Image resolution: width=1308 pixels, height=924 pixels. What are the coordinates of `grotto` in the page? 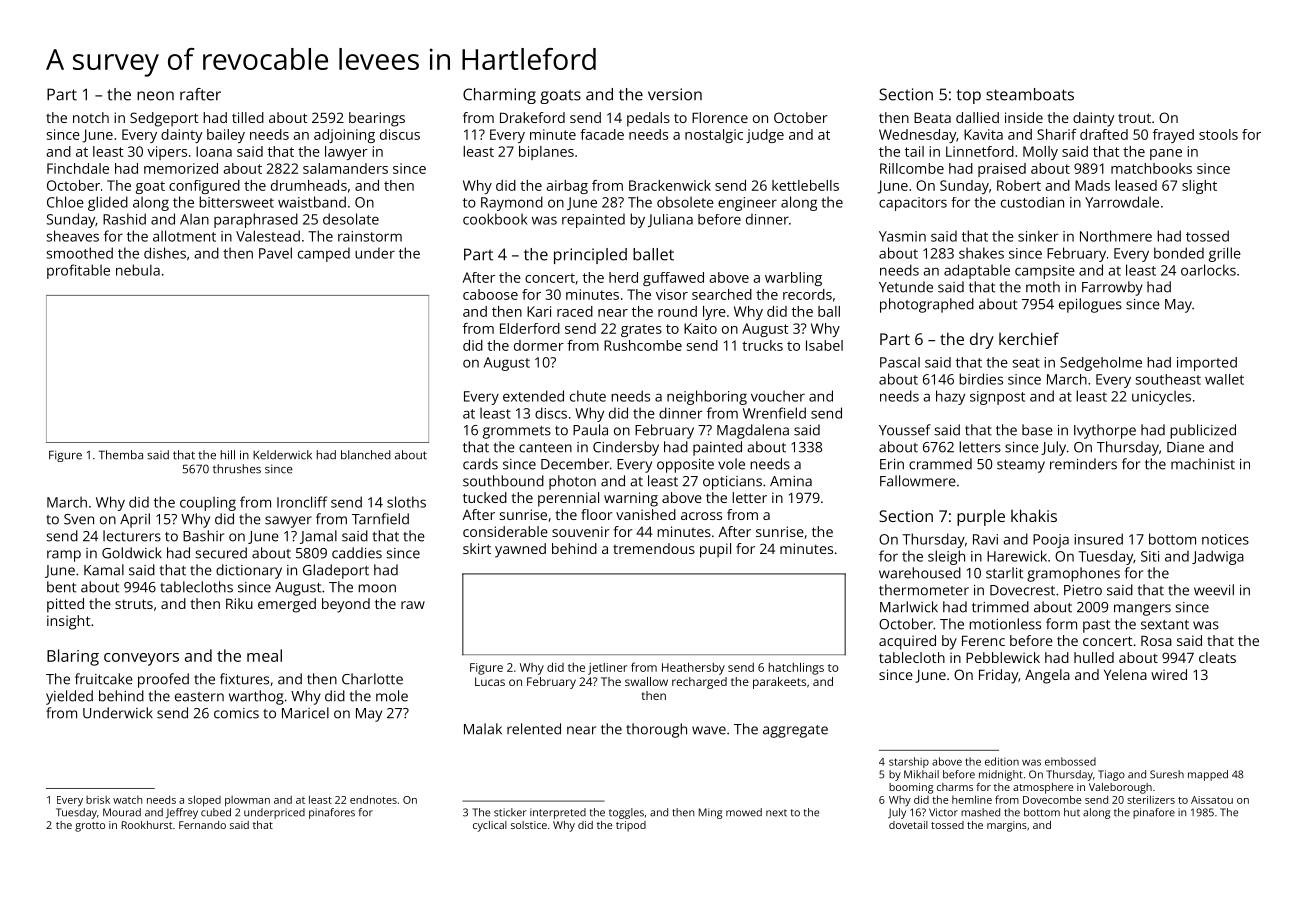 It's located at (90, 827).
